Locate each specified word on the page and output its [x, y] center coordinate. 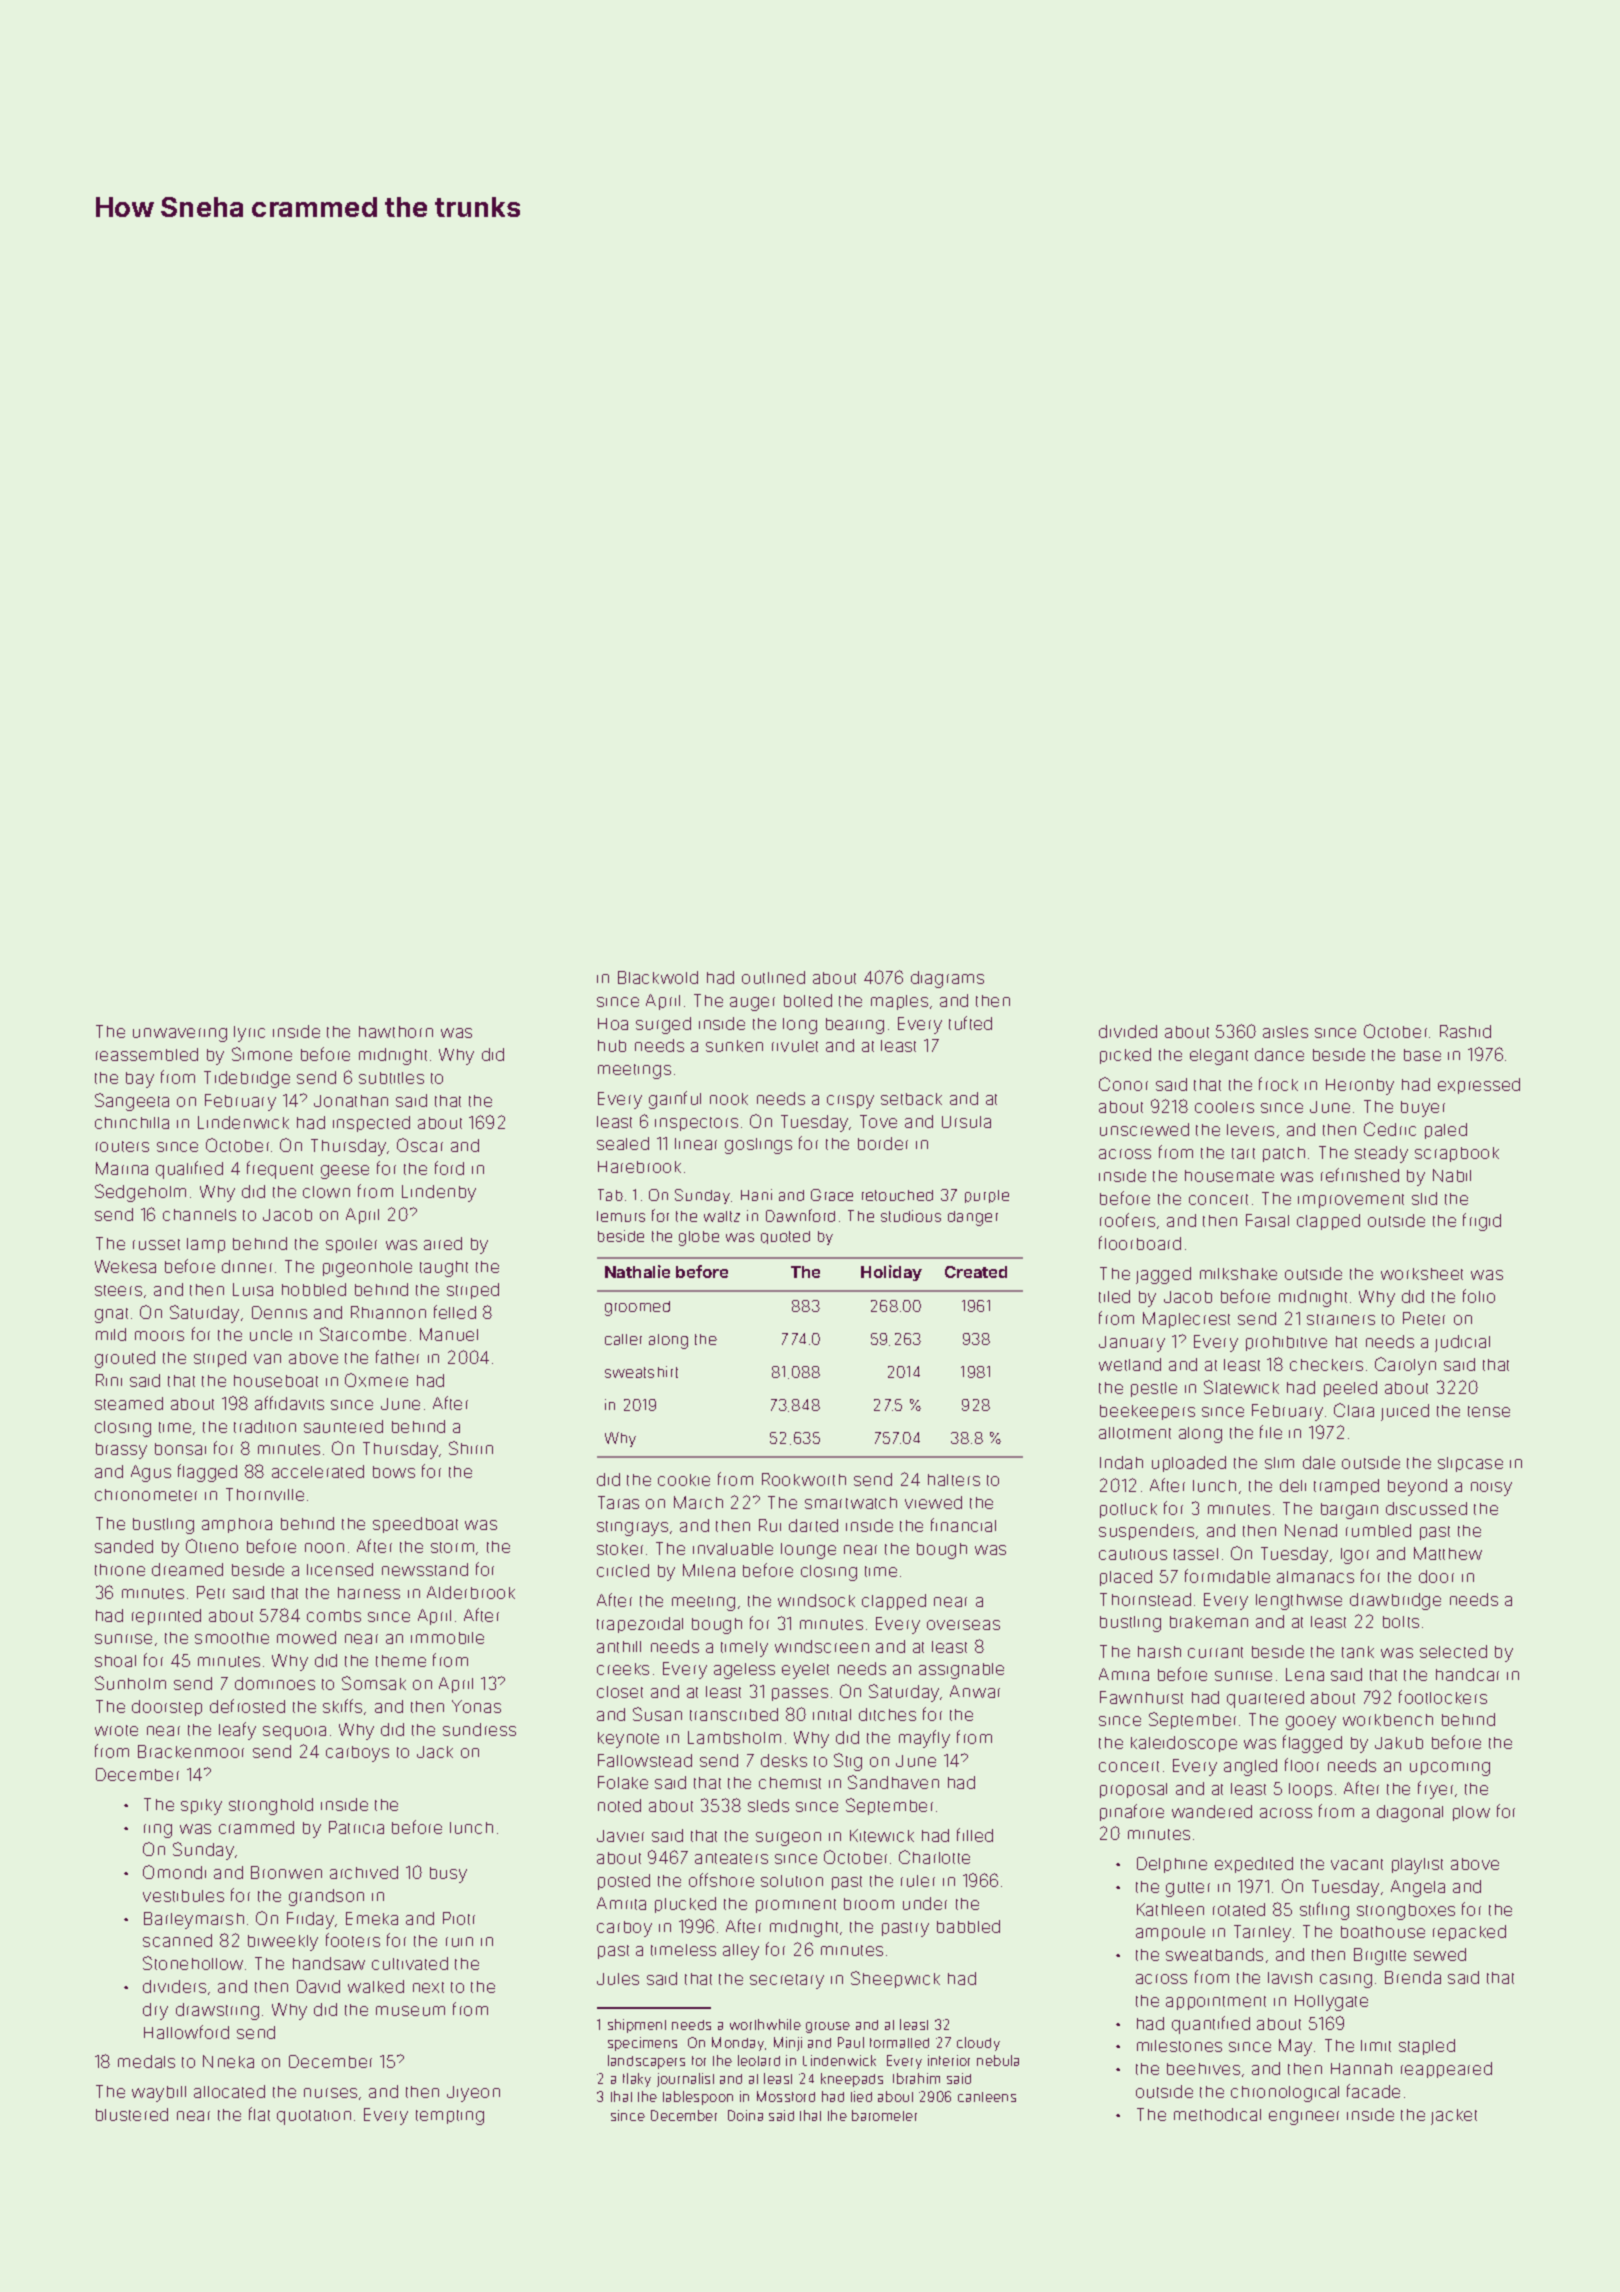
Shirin [471, 1448]
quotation [314, 2117]
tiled [1114, 1296]
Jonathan [351, 1101]
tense [1489, 1411]
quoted [785, 1237]
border [883, 1143]
